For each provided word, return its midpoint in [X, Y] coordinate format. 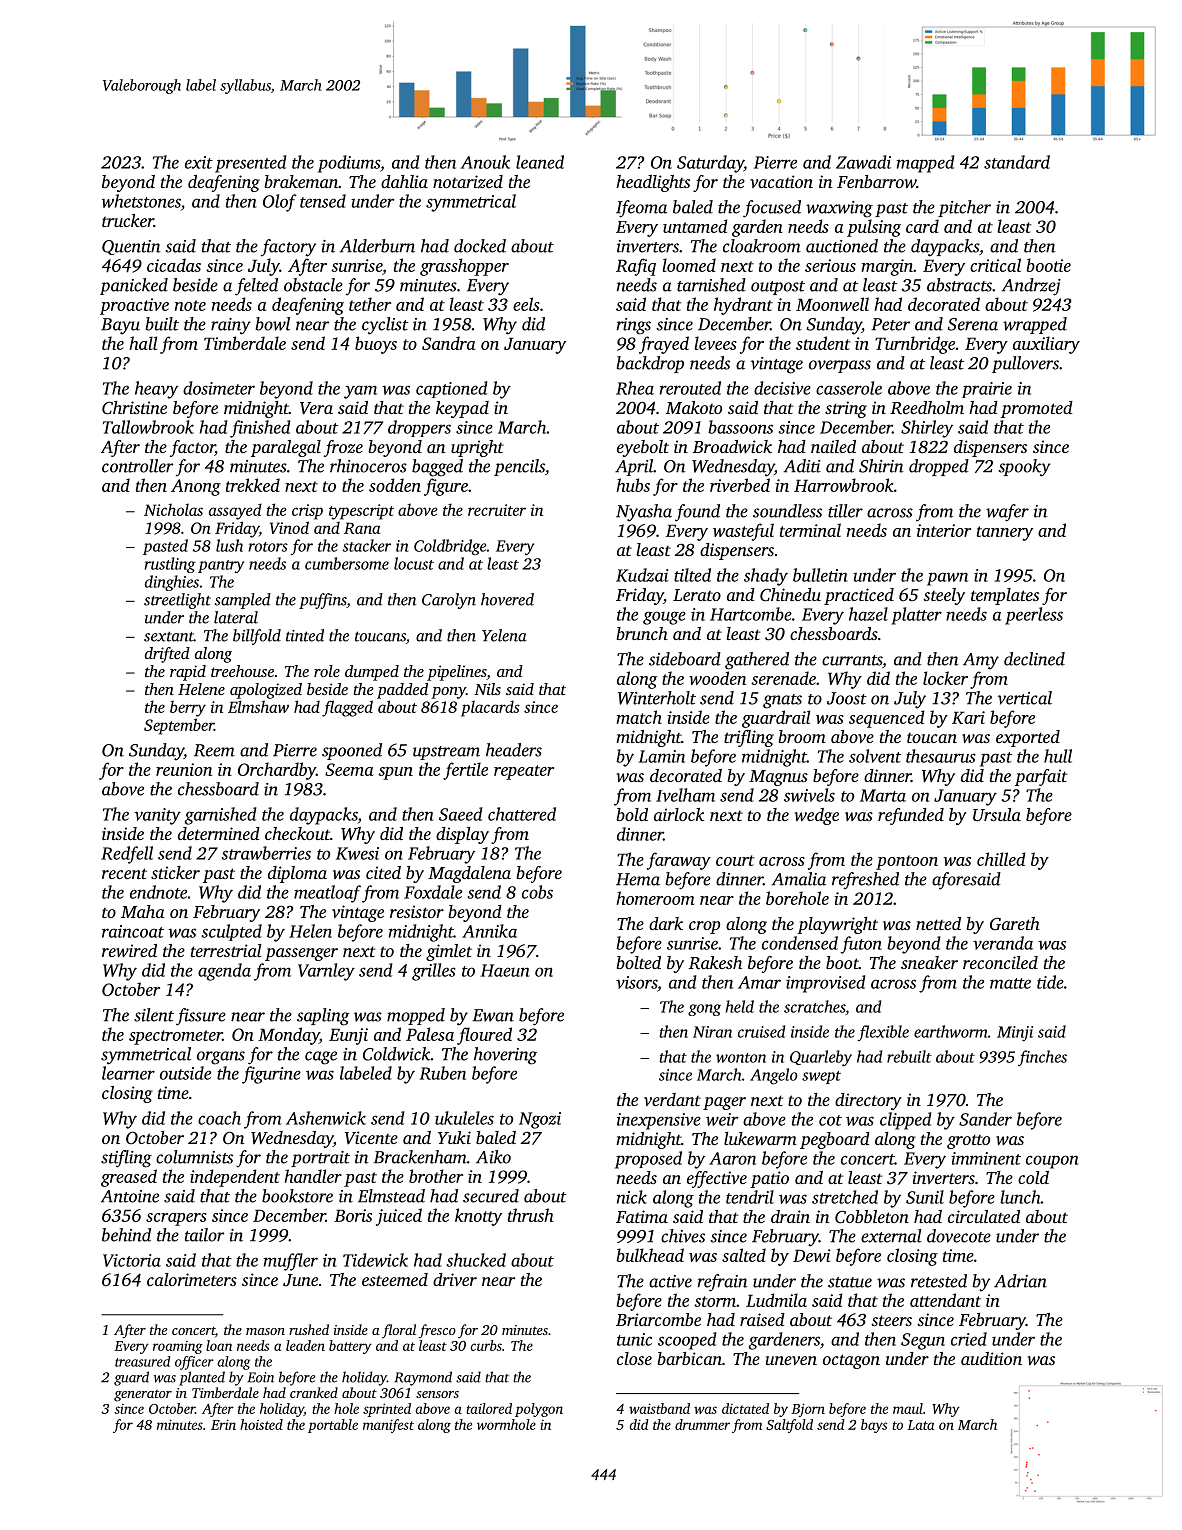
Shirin [881, 466]
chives [683, 1236]
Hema [638, 879]
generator [143, 1396]
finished [260, 429]
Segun [923, 1341]
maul [908, 1408]
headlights [653, 183]
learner [128, 1073]
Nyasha [644, 513]
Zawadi [863, 162]
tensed [323, 201]
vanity [157, 816]
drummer [702, 1424]
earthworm [950, 1031]
